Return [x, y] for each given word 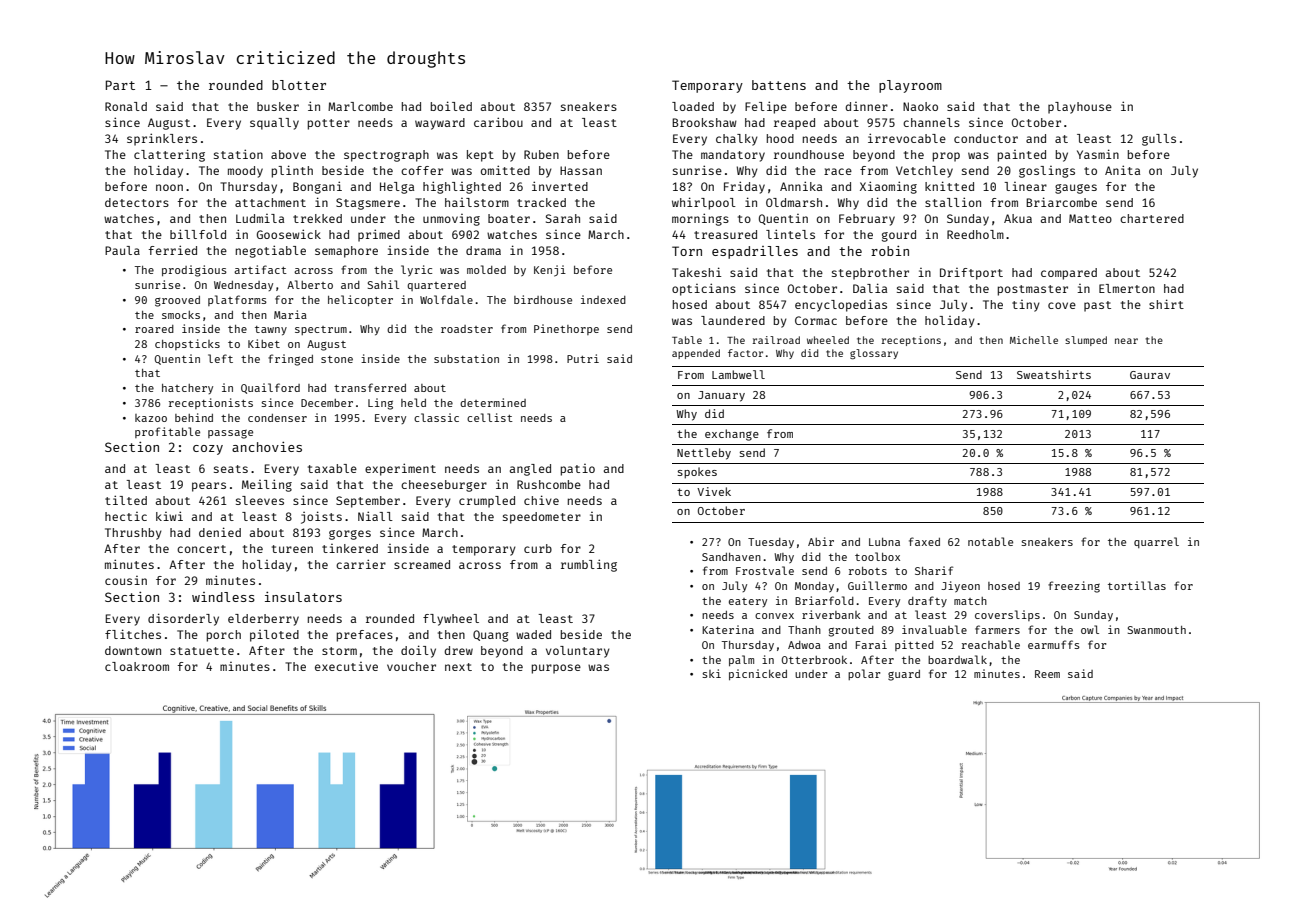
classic [436, 417]
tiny [1026, 306]
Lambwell [738, 374]
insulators [303, 597]
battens [779, 85]
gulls [1159, 140]
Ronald [126, 106]
